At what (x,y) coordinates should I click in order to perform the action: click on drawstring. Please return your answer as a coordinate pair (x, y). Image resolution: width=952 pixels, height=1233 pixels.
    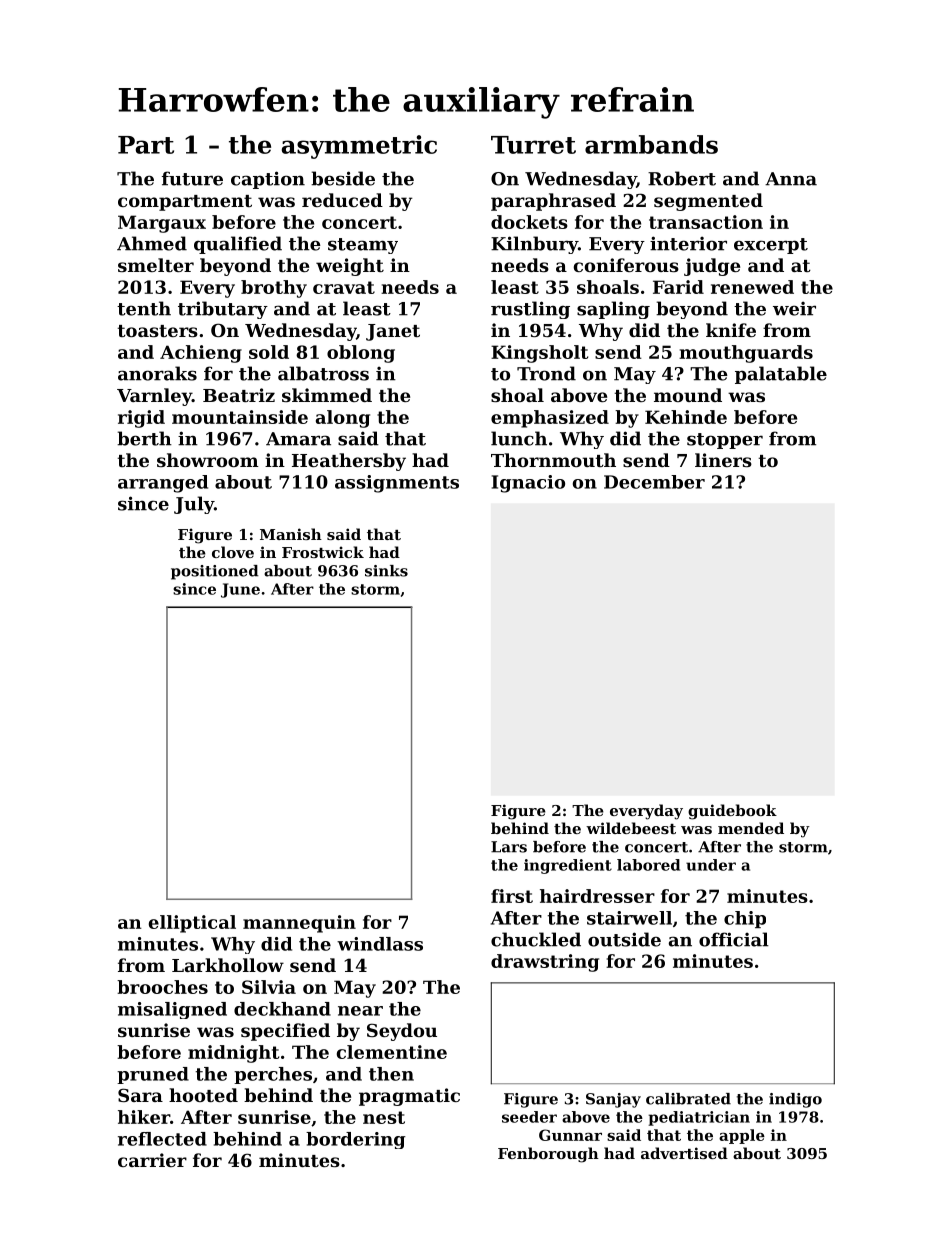
    Looking at the image, I should click on (545, 963).
